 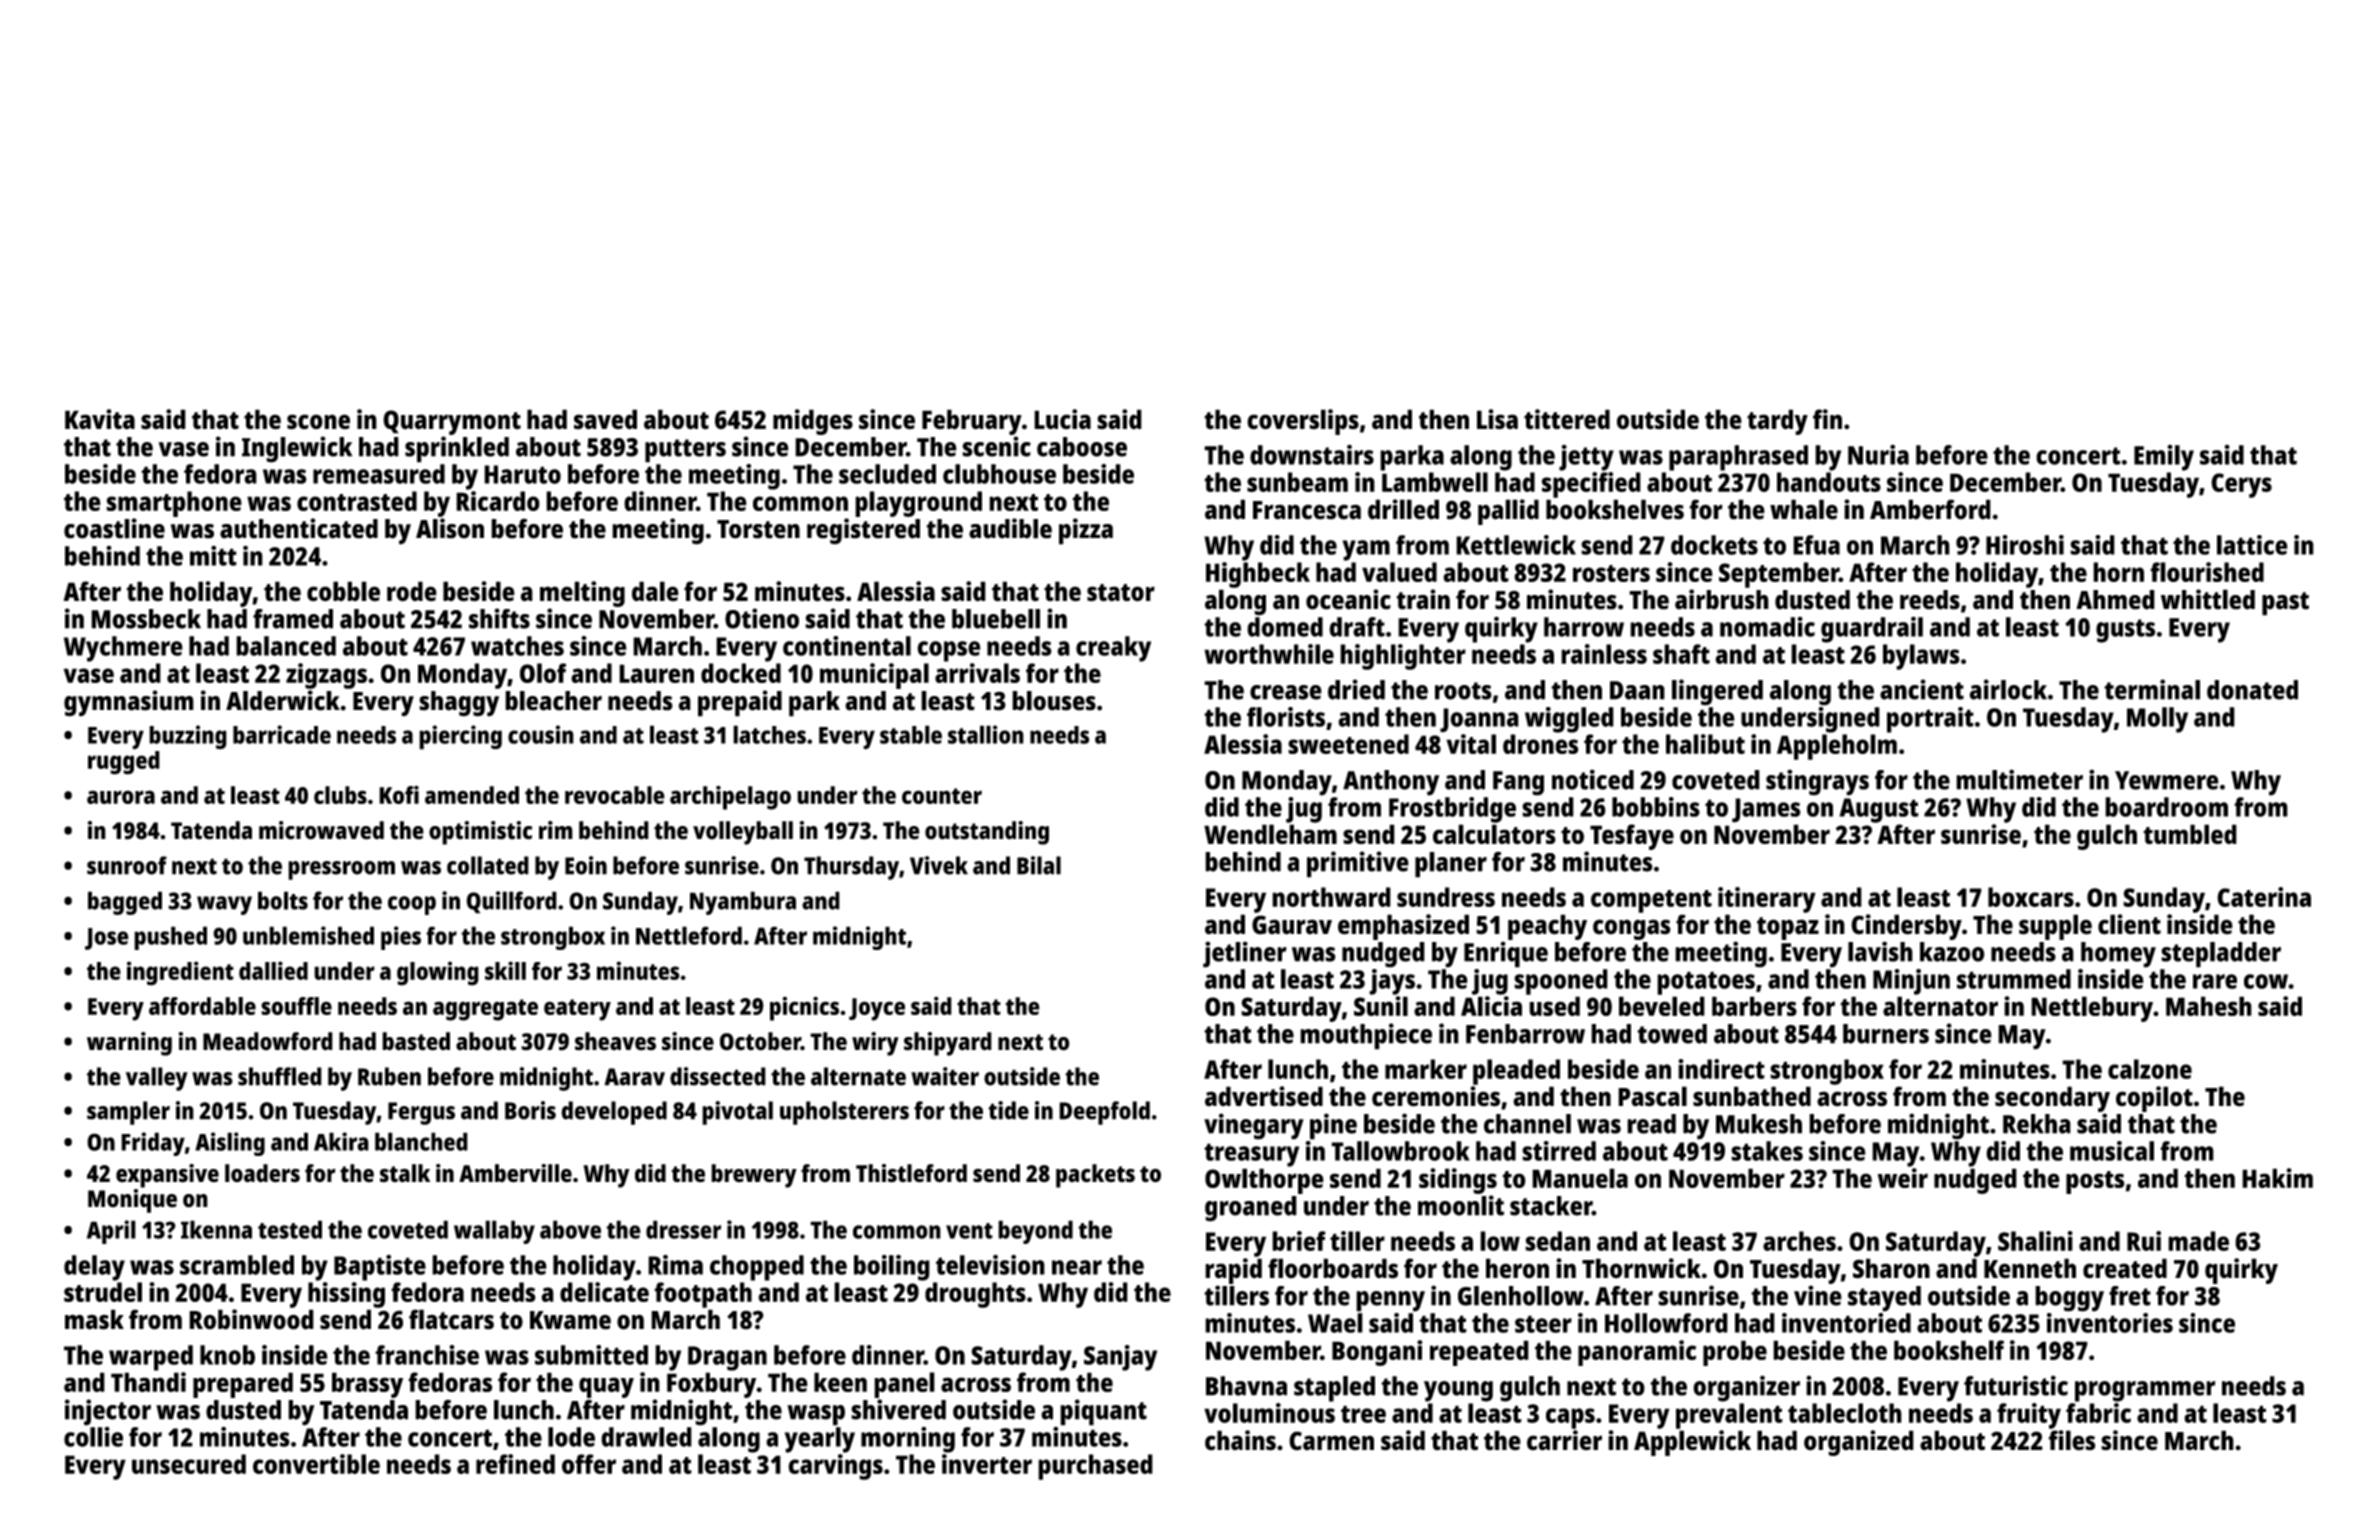 What do you see at coordinates (1754, 1006) in the screenshot?
I see `barbers` at bounding box center [1754, 1006].
